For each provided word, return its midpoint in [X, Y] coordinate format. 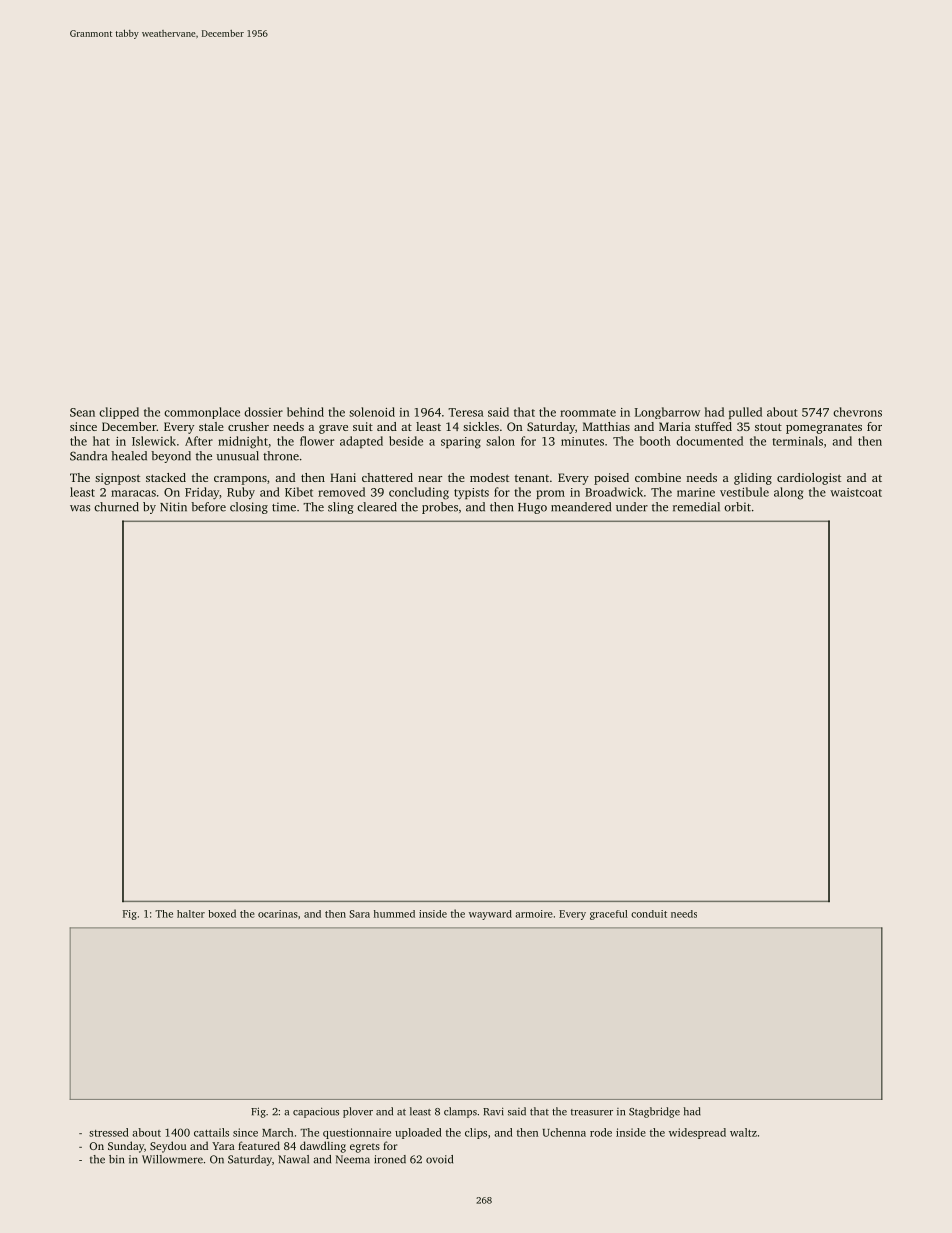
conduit [649, 914]
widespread [697, 1133]
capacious [316, 1112]
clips [476, 1133]
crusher [248, 426]
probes [440, 508]
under [632, 507]
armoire [534, 914]
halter [191, 914]
